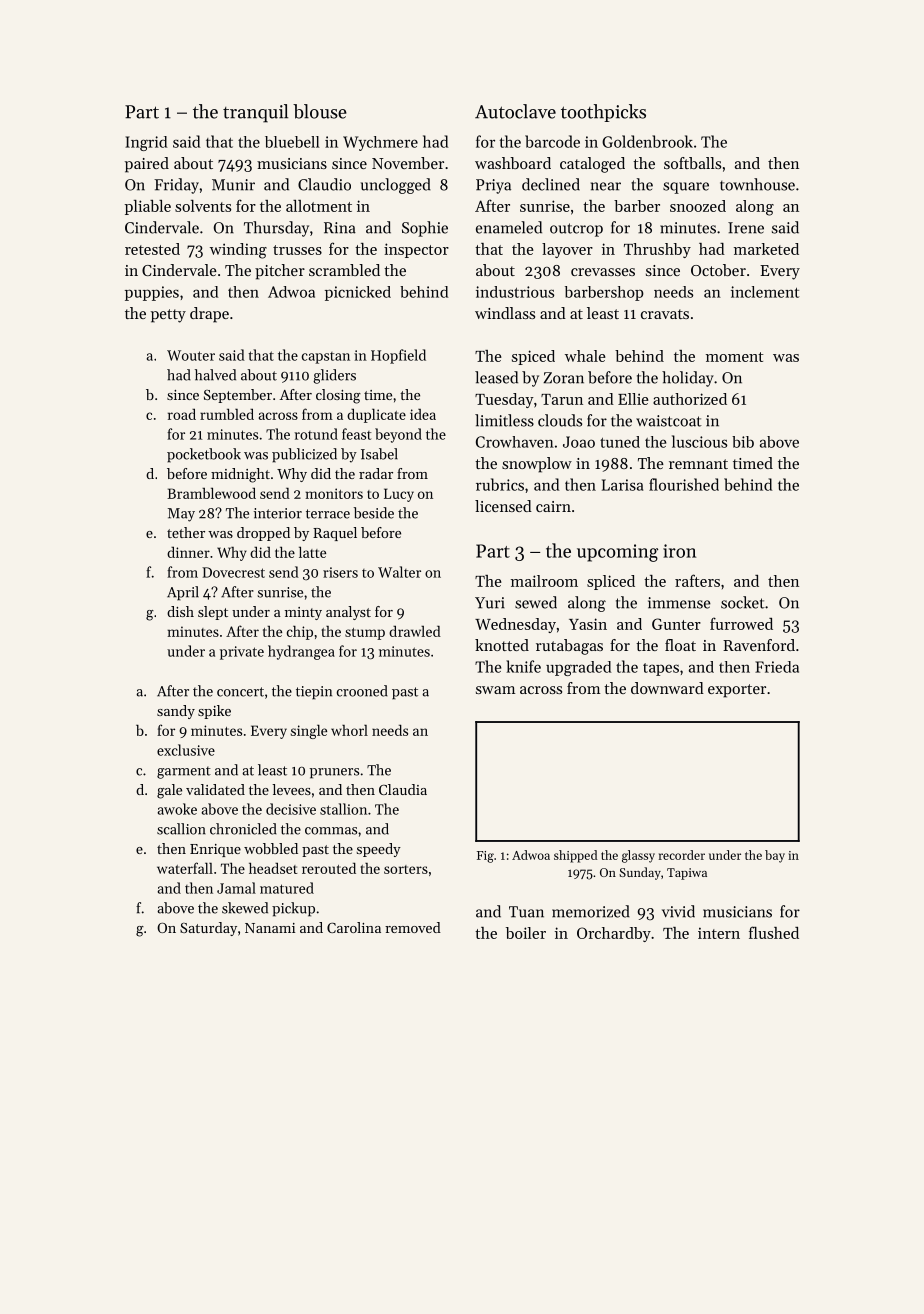 Image resolution: width=924 pixels, height=1314 pixels. What do you see at coordinates (633, 399) in the document?
I see `Ellie` at bounding box center [633, 399].
